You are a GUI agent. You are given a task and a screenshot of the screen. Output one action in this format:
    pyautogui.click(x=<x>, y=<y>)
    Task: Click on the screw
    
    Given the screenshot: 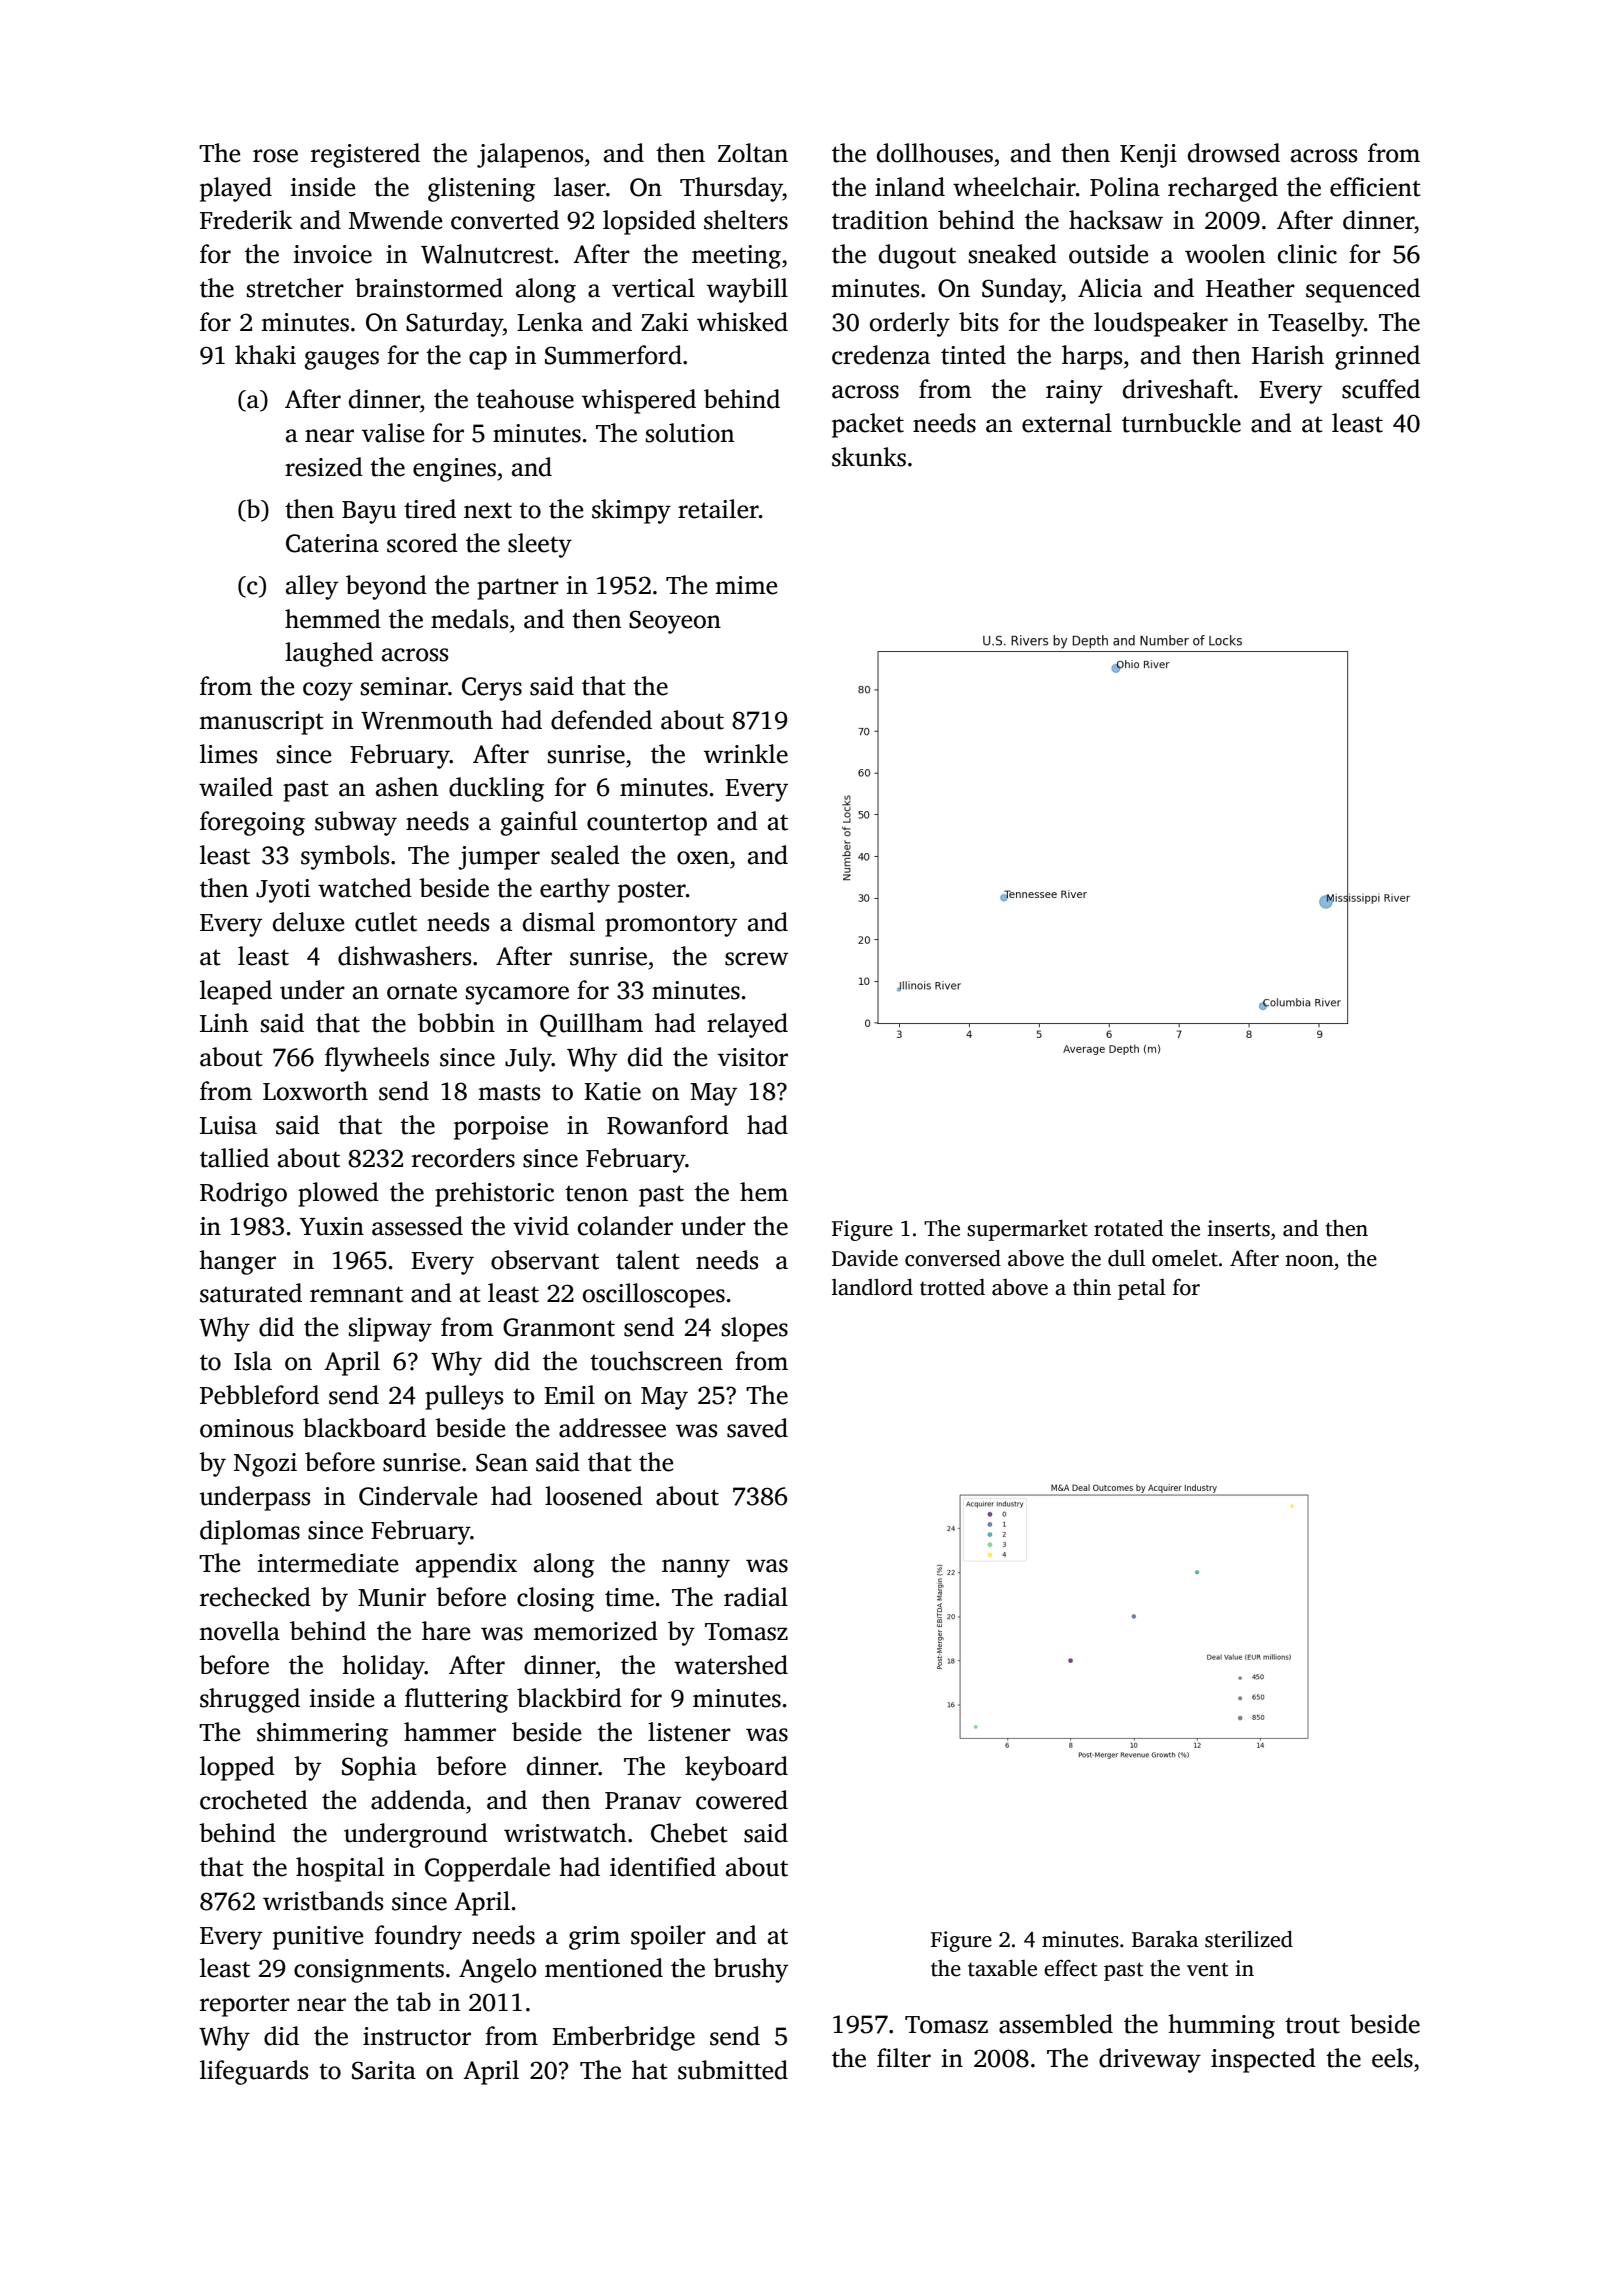 What is the action you would take?
    pyautogui.click(x=756, y=959)
